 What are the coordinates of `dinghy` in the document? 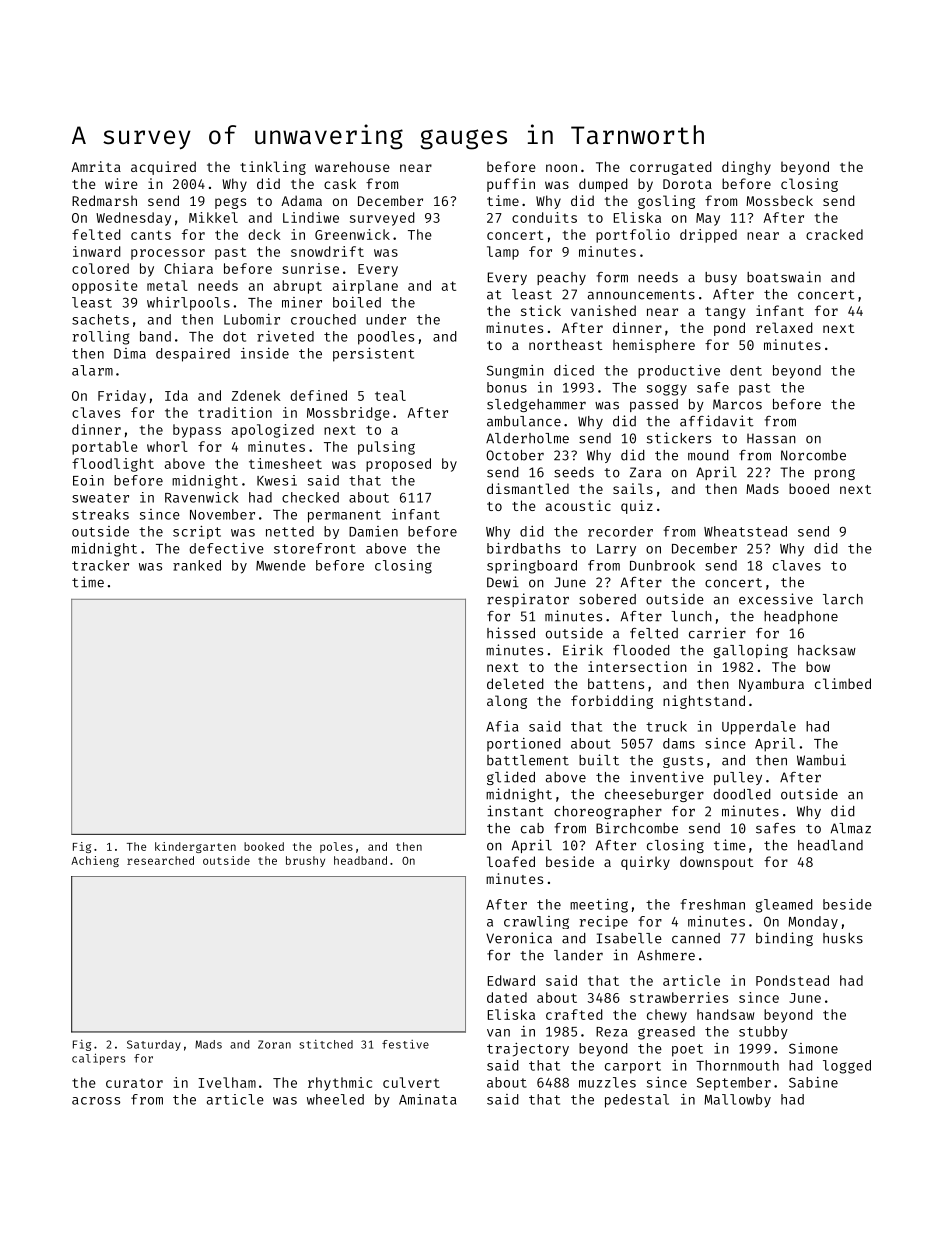 It's located at (746, 168).
